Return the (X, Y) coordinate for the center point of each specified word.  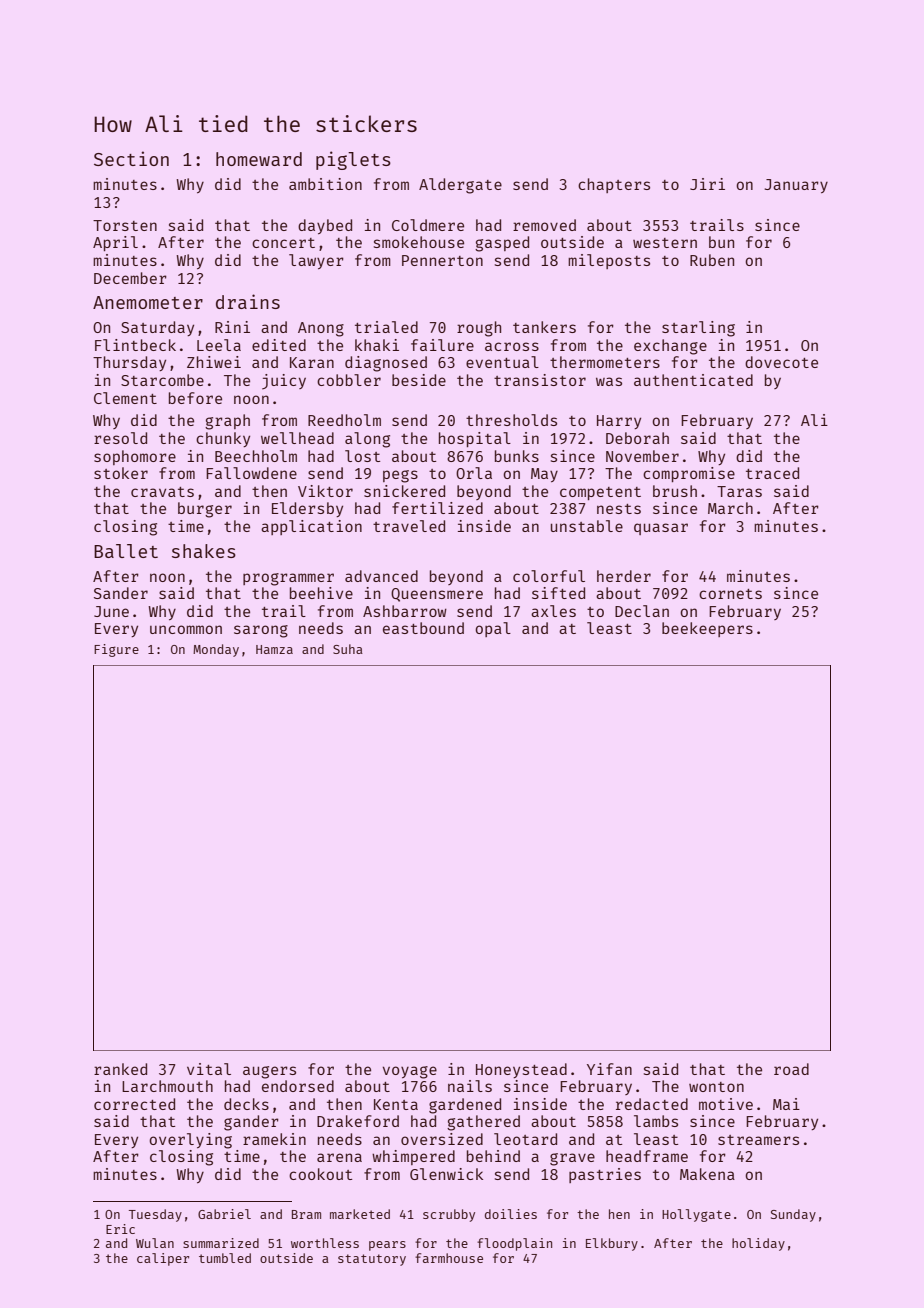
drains (248, 301)
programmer (288, 579)
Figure (116, 650)
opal (493, 629)
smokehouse (419, 242)
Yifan (609, 1069)
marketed (360, 1214)
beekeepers (707, 629)
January (796, 186)
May (544, 475)
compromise (689, 474)
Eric (120, 1229)
